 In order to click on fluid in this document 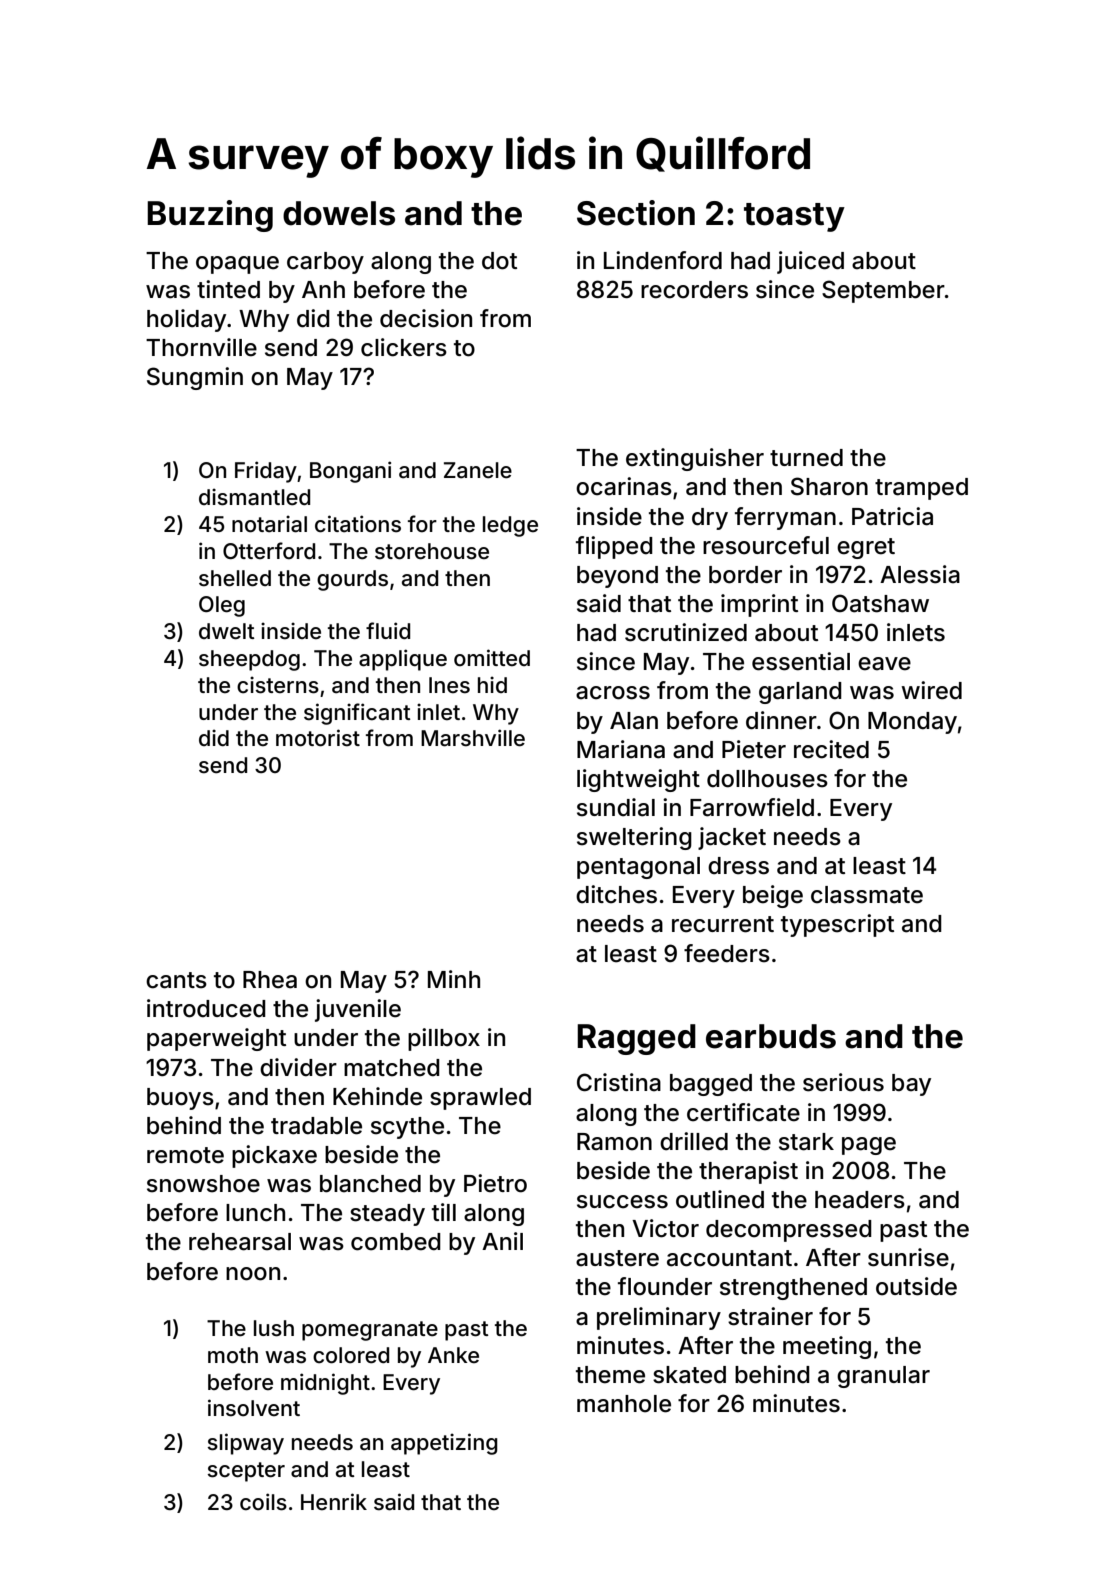, I will do `click(388, 630)`.
